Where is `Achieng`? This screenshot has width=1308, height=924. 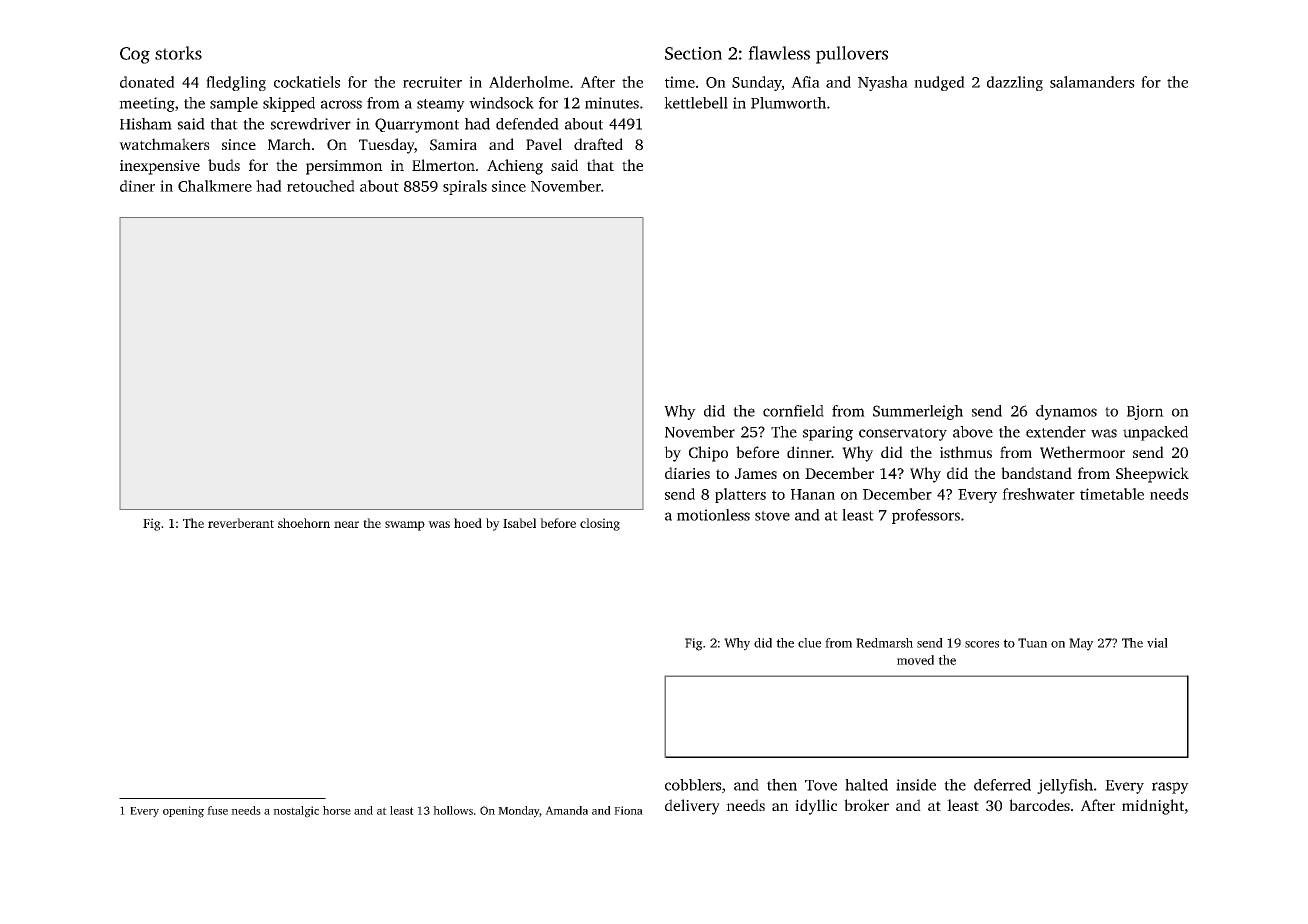
Achieng is located at coordinates (515, 167).
